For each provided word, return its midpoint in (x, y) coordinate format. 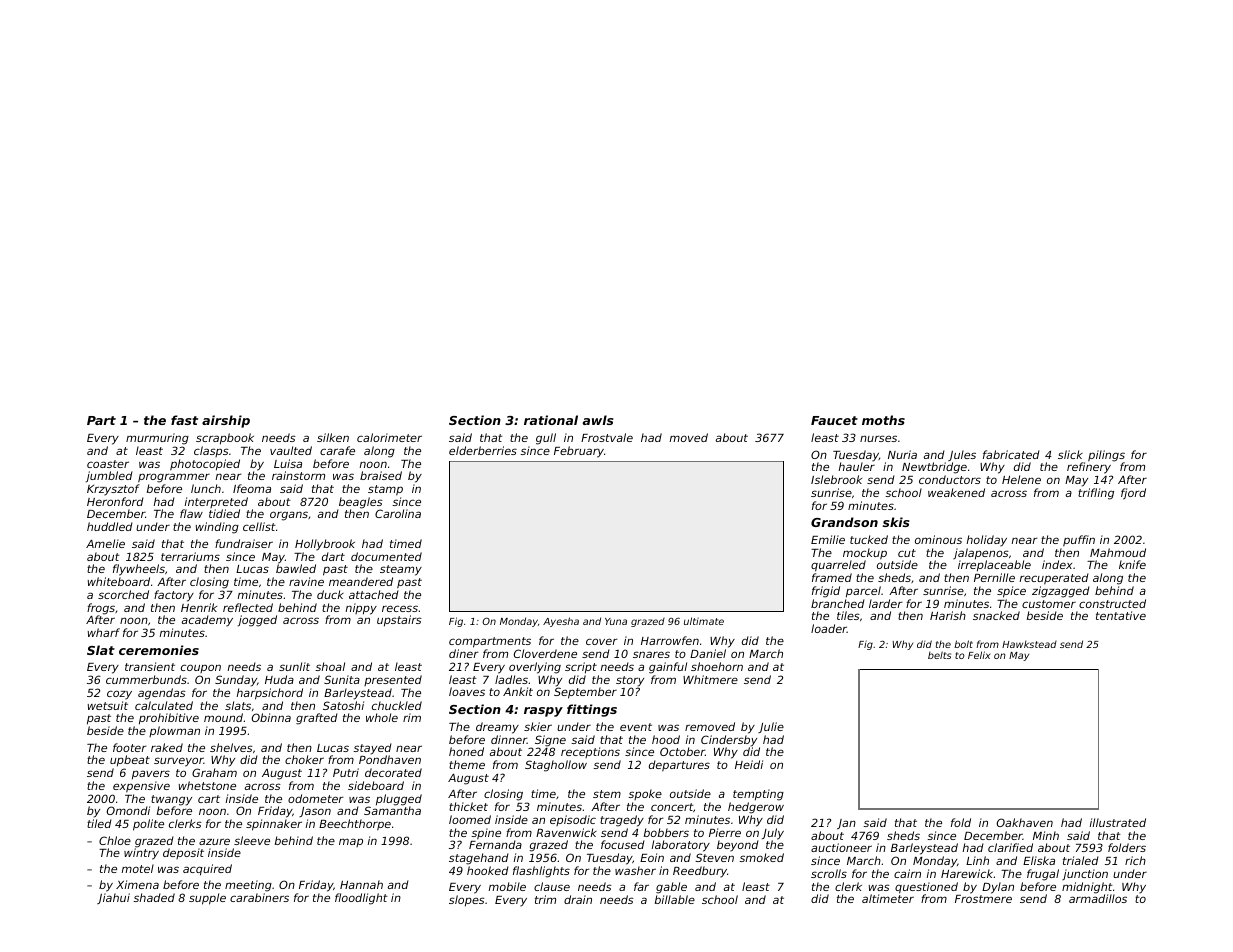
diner (464, 653)
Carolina (398, 513)
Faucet (834, 420)
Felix (979, 655)
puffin (1079, 541)
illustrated (1118, 822)
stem (607, 794)
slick (1070, 454)
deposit (183, 853)
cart (209, 799)
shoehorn (717, 666)
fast (184, 420)
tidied (224, 514)
